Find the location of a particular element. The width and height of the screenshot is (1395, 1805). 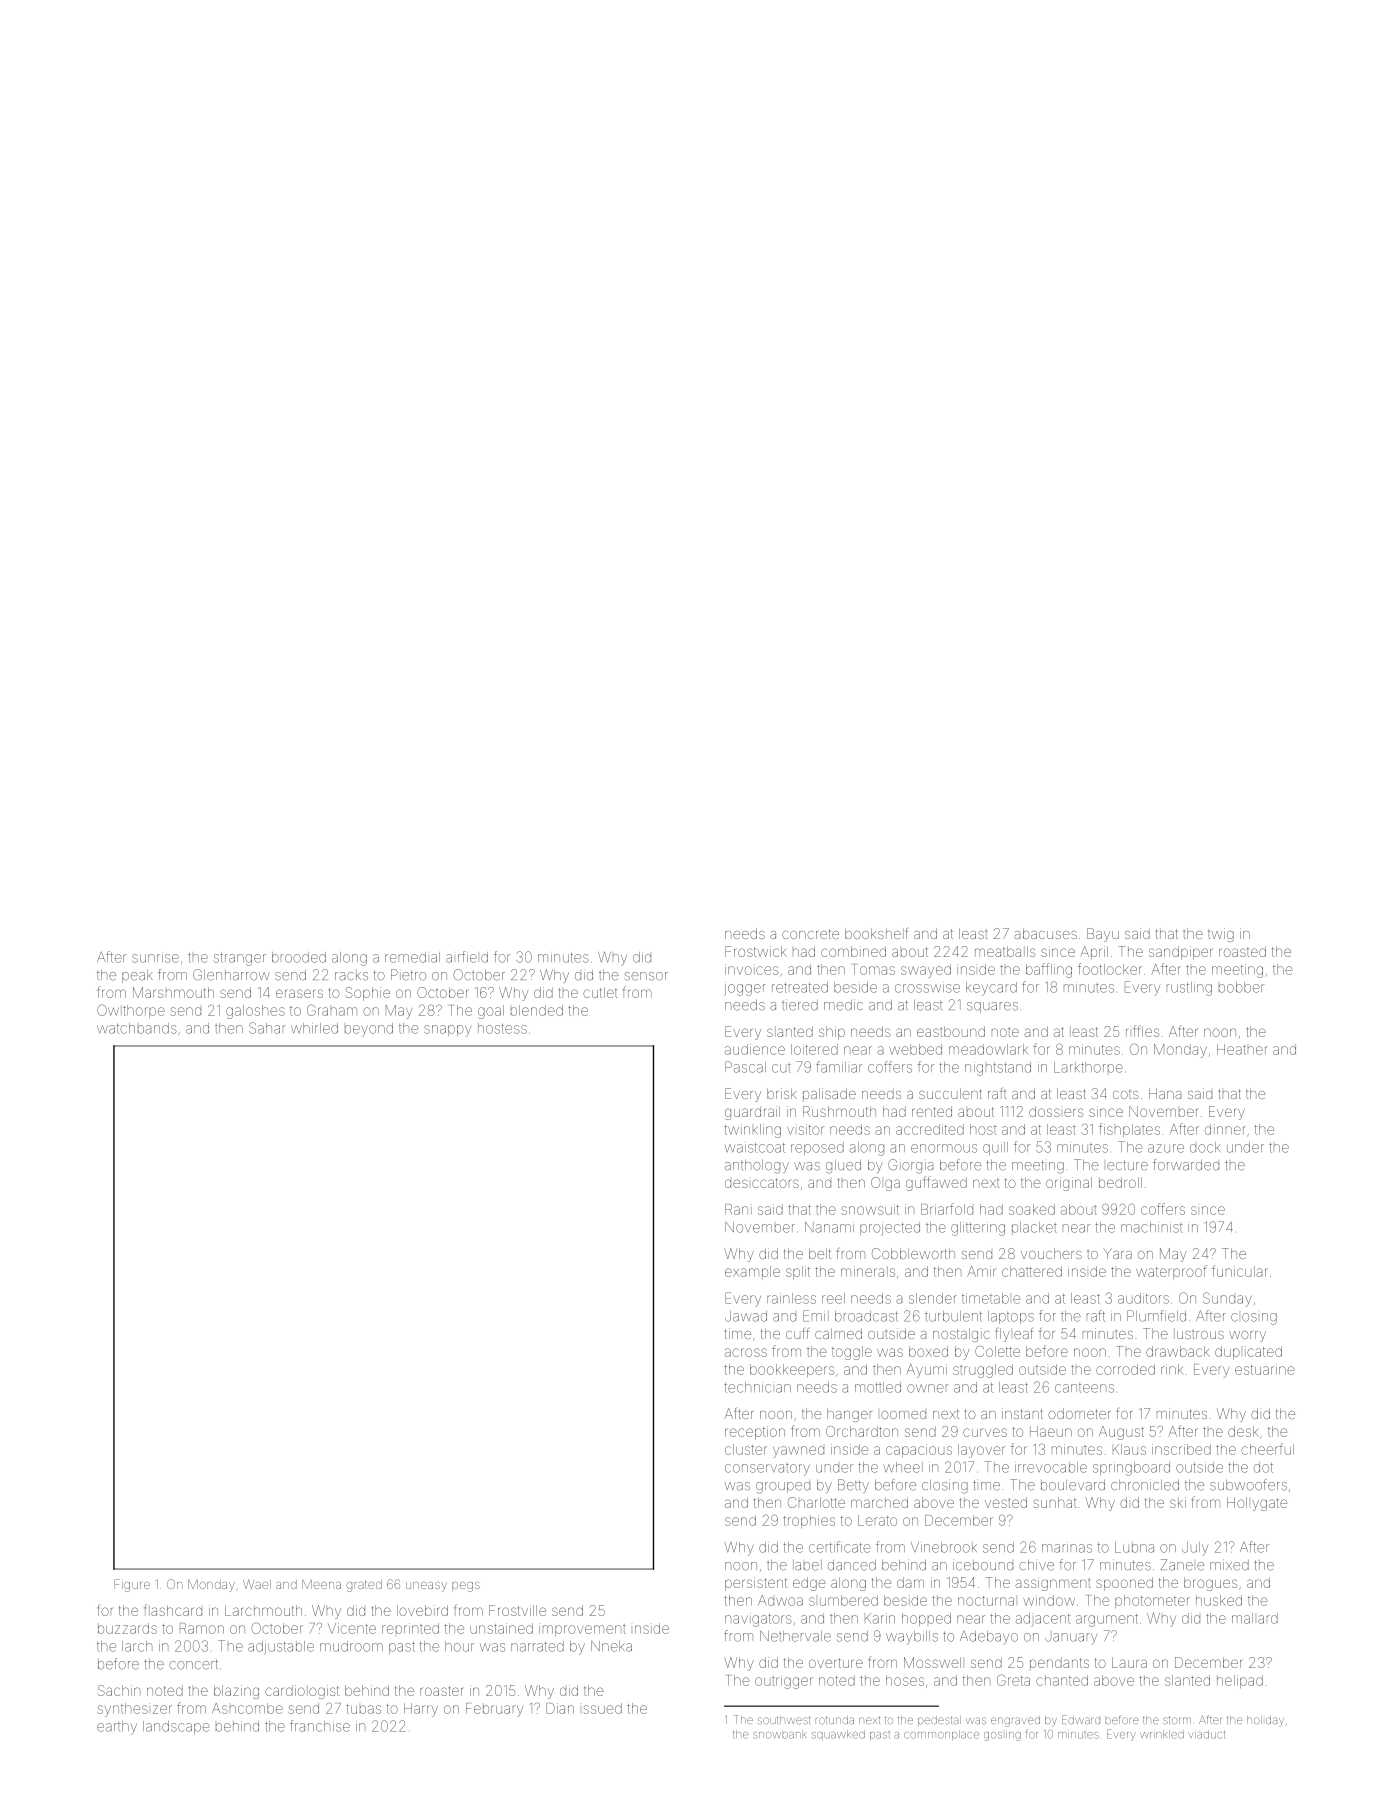

lovebird is located at coordinates (422, 1610).
